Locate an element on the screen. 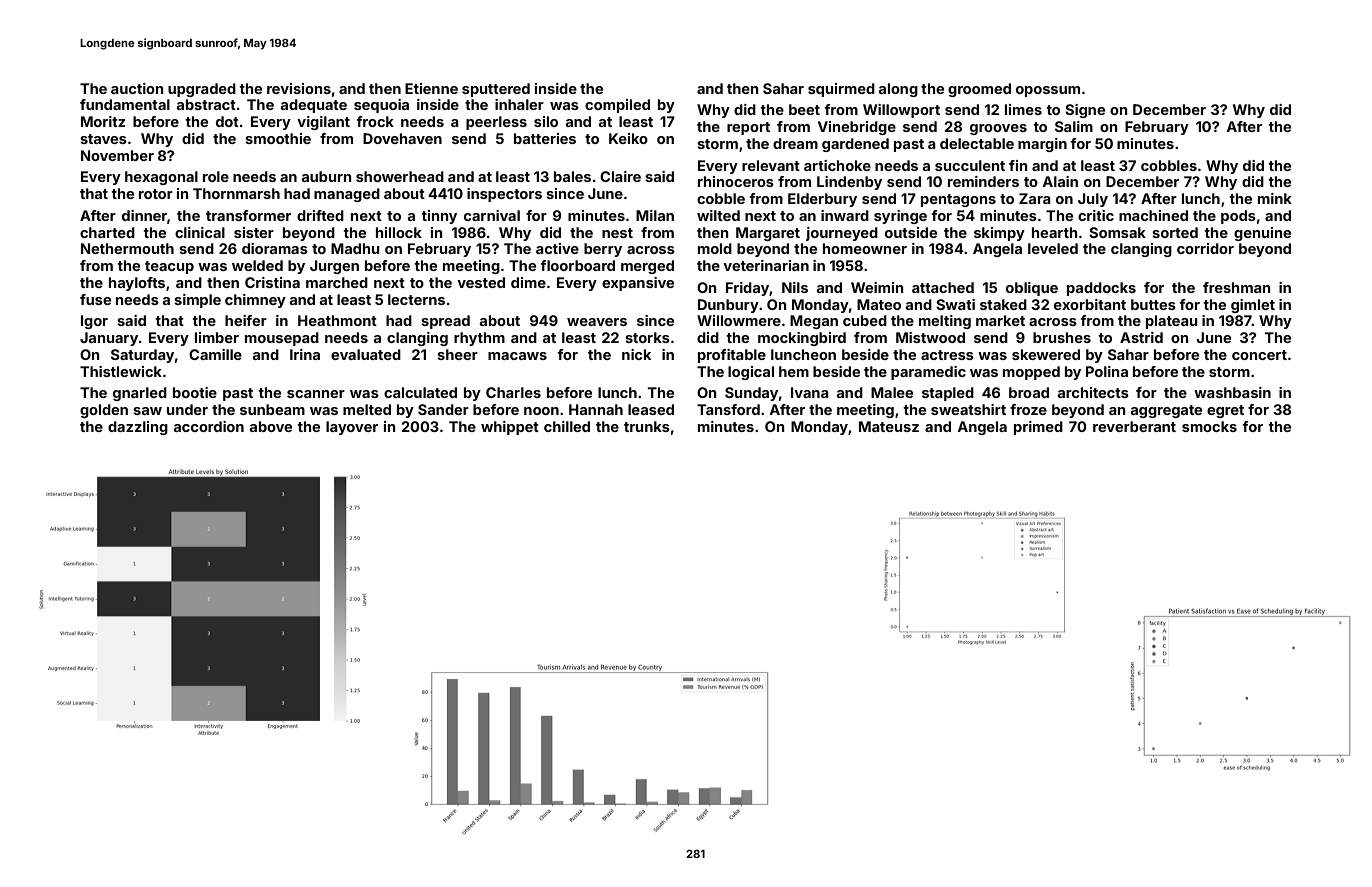 The height and width of the screenshot is (887, 1372). Signe is located at coordinates (1085, 111).
